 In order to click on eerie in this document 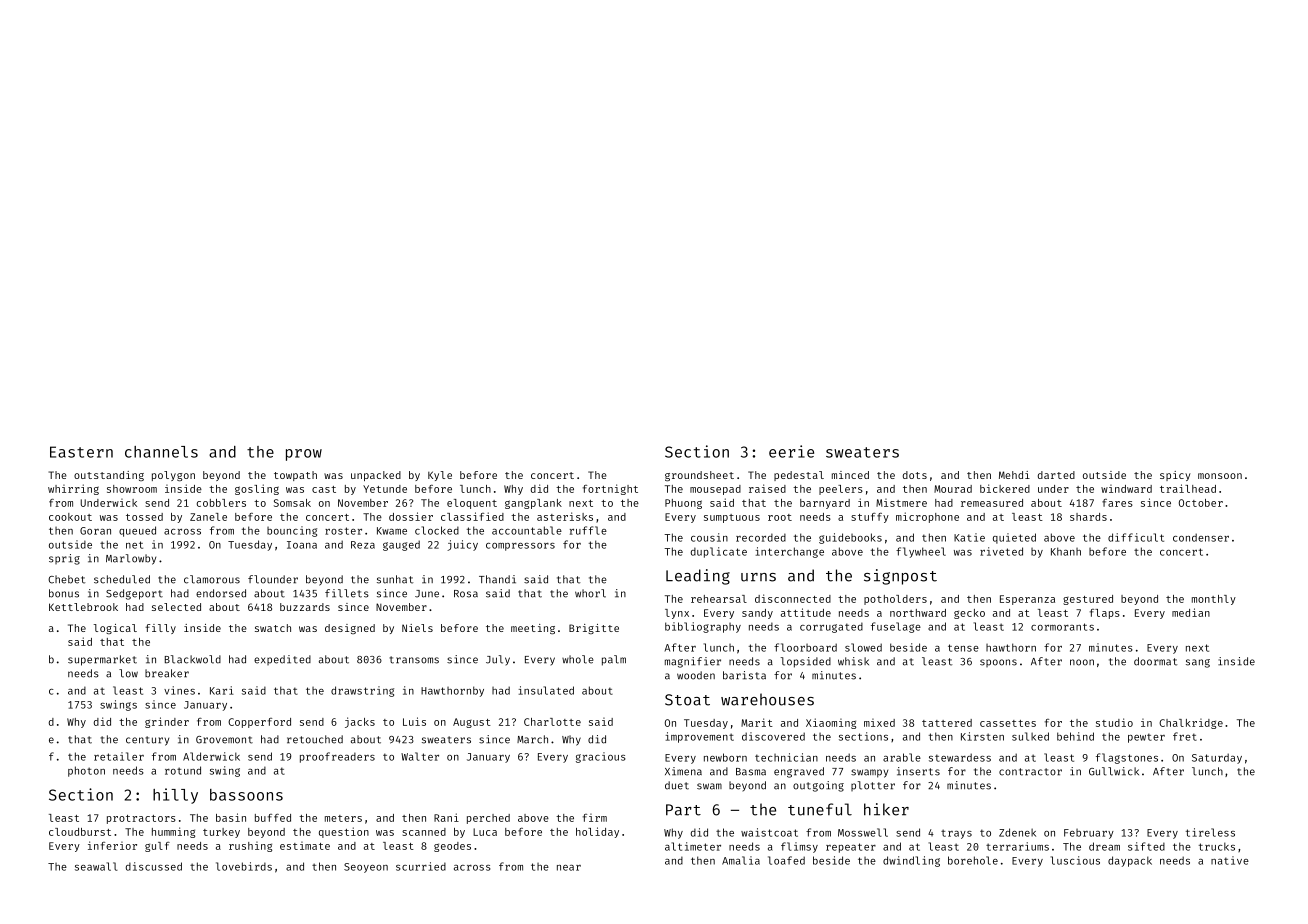, I will do `click(791, 451)`.
